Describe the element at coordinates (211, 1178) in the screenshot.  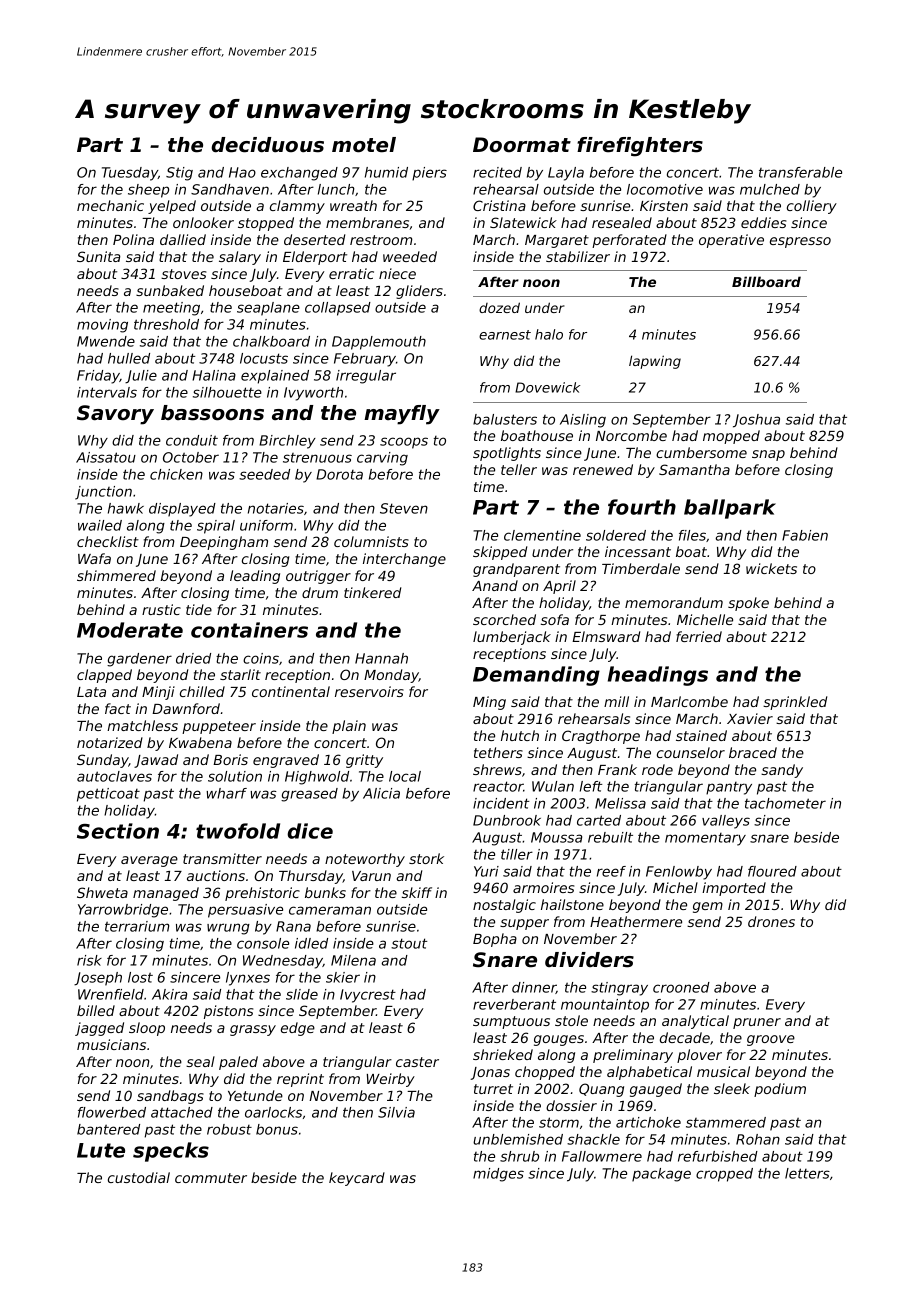
I see `commuter` at that location.
